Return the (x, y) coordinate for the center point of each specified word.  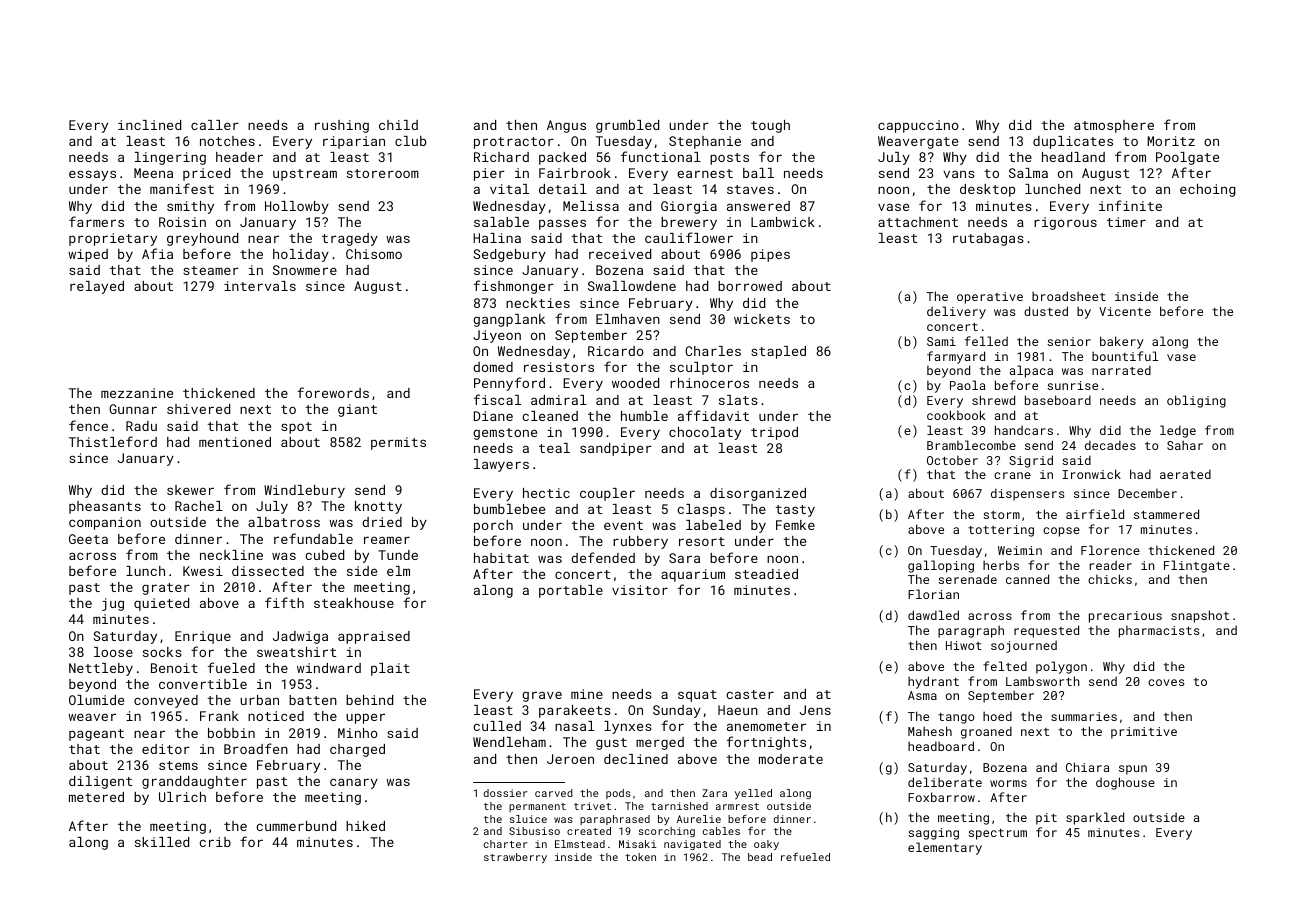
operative (990, 298)
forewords (333, 392)
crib (215, 842)
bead (760, 857)
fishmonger (514, 287)
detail (563, 189)
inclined (149, 125)
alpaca (1031, 371)
